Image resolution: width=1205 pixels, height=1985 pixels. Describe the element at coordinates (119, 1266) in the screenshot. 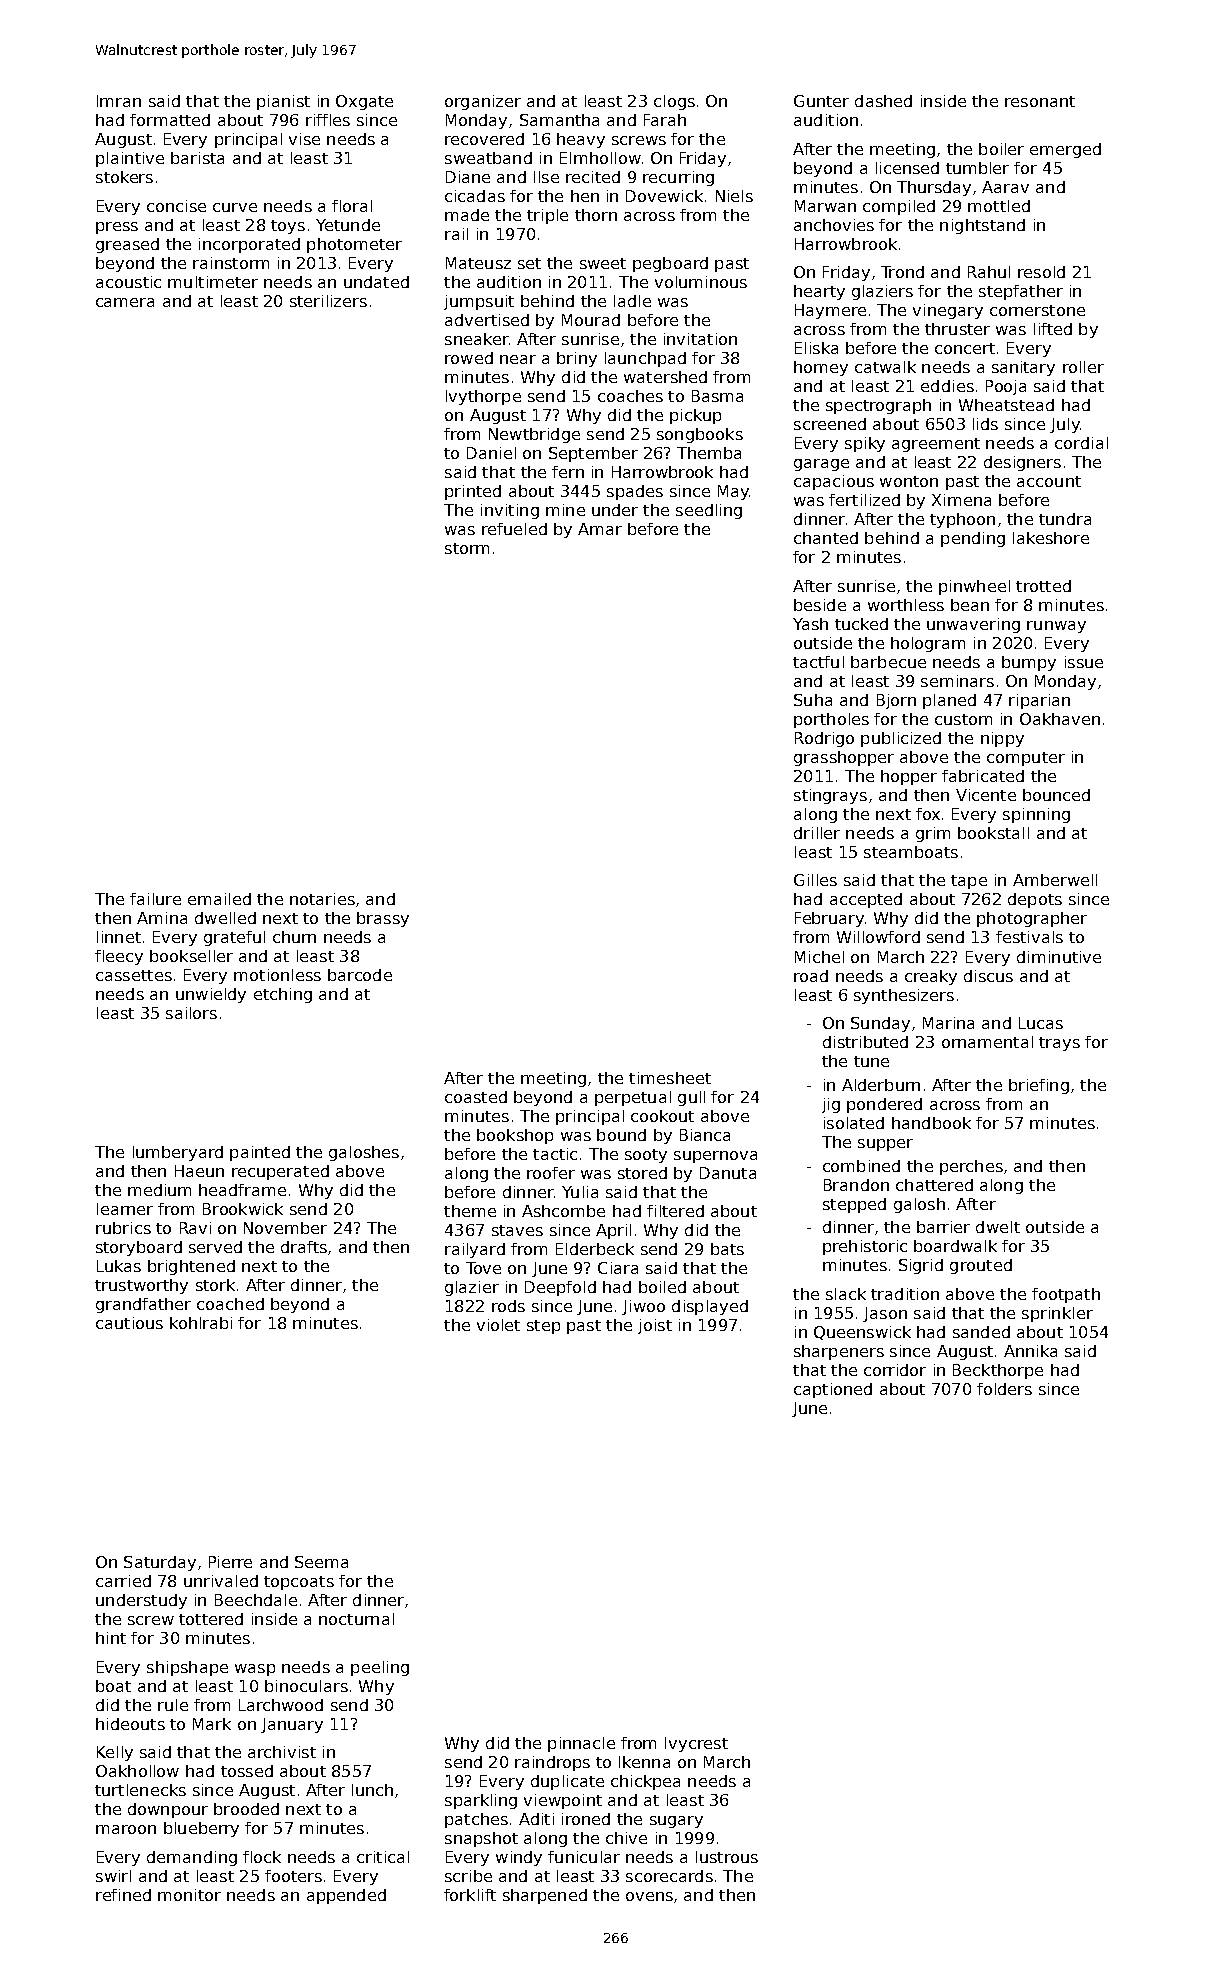

I see `Lukas` at that location.
